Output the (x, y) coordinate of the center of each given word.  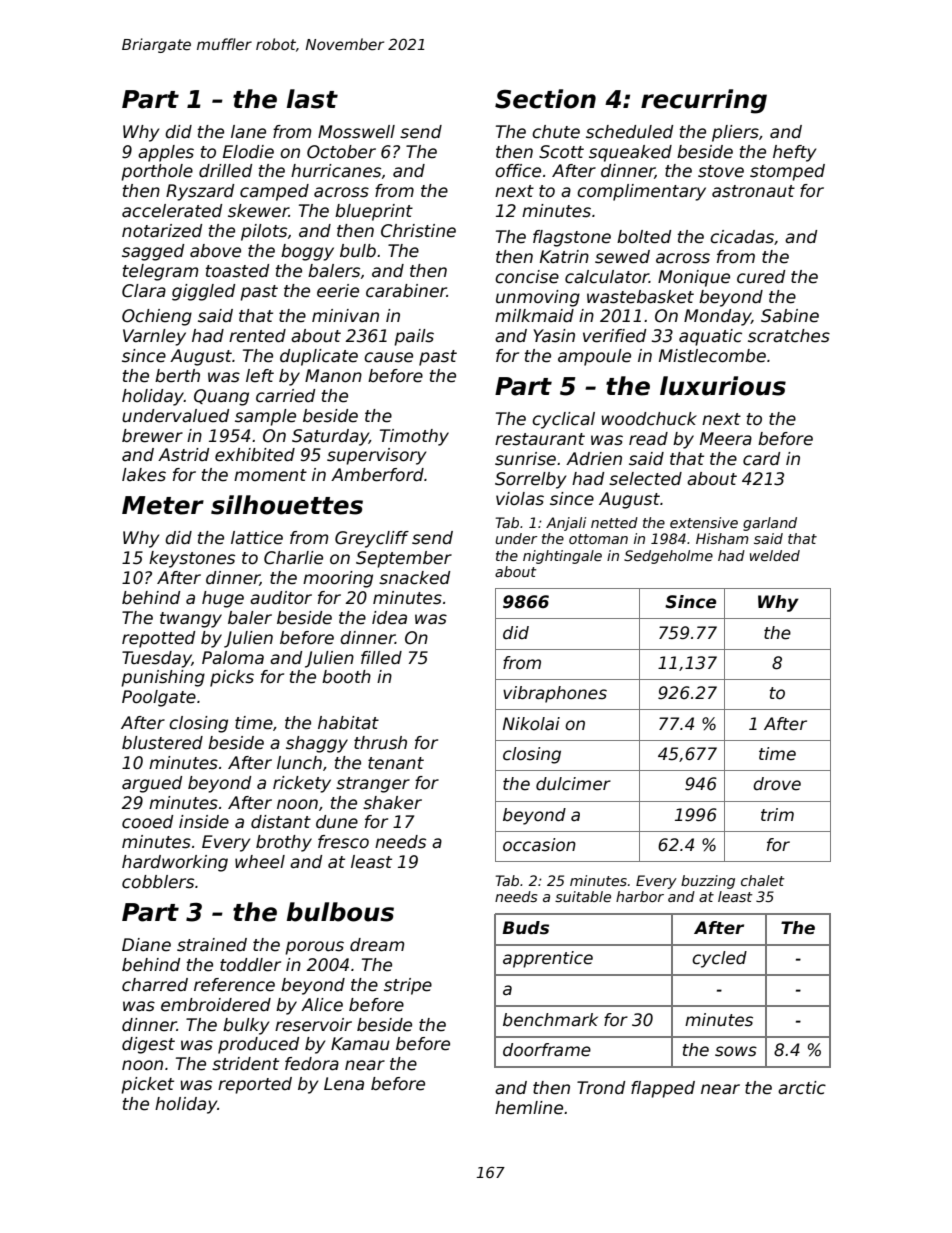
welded (775, 555)
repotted (158, 639)
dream (377, 945)
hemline (529, 1108)
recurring (704, 101)
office (518, 171)
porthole (157, 172)
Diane (146, 945)
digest (148, 1045)
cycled (719, 959)
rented (257, 336)
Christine (418, 231)
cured (761, 277)
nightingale (562, 557)
